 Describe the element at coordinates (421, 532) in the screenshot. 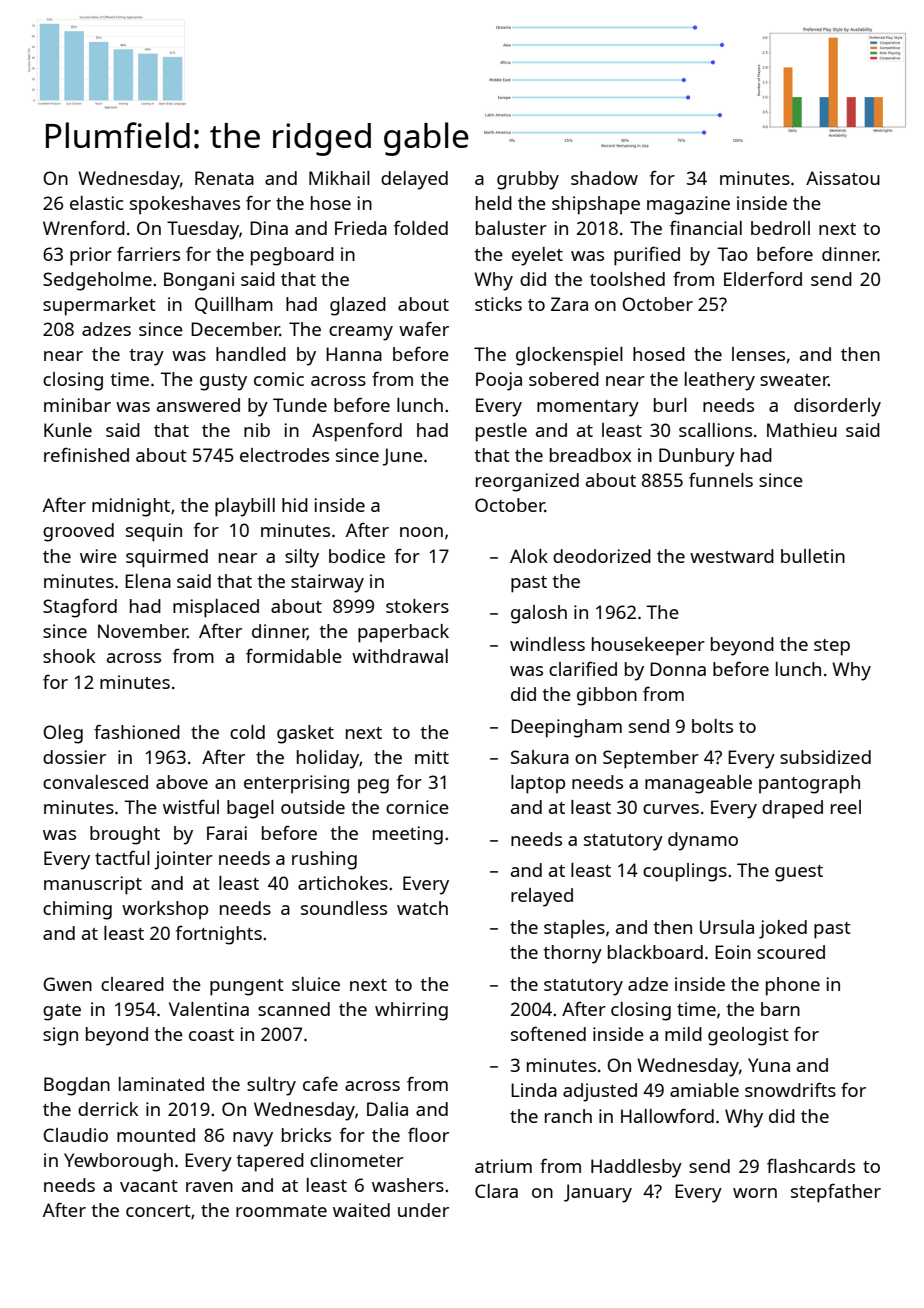

I see `noon` at that location.
